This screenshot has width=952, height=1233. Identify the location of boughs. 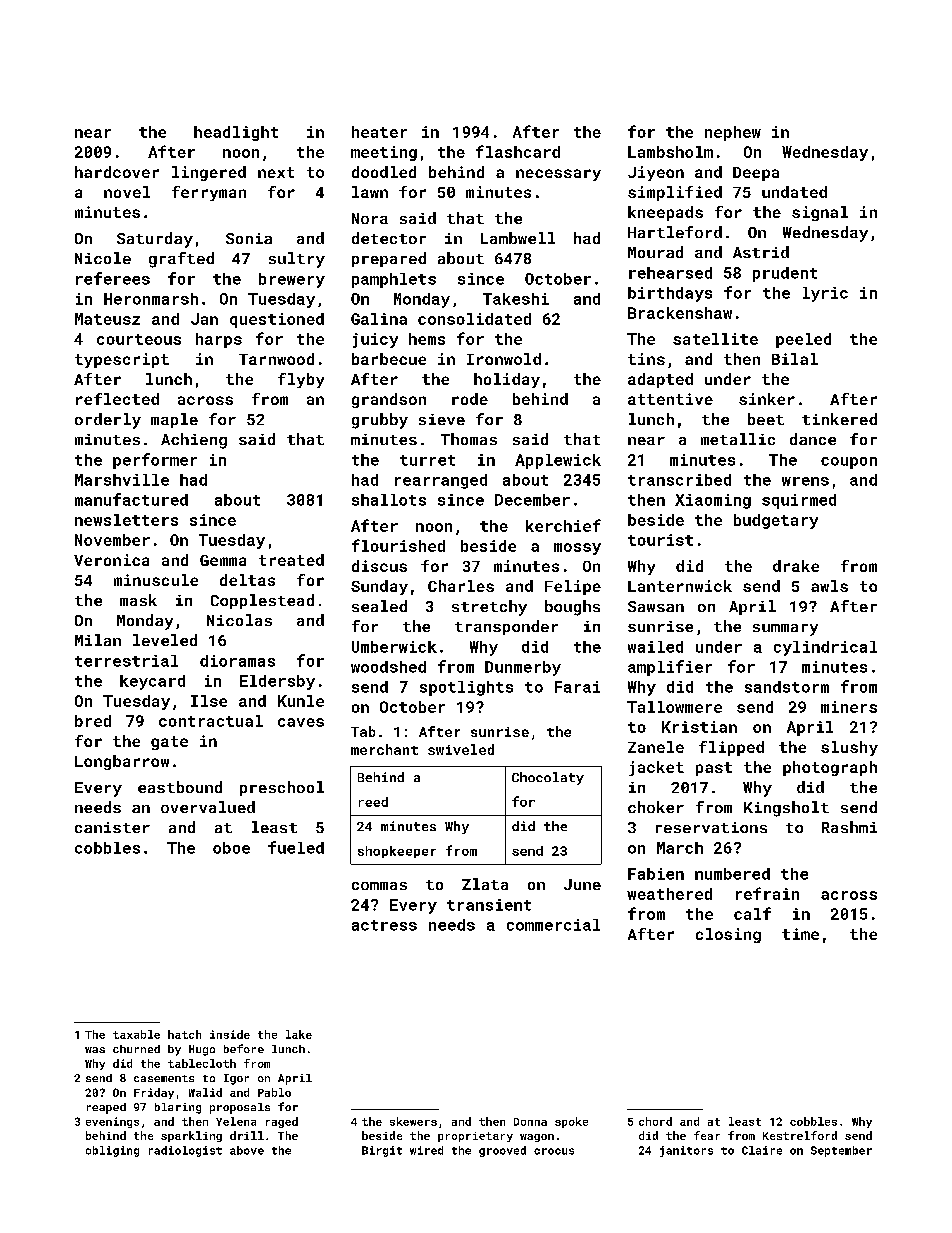
(572, 608).
